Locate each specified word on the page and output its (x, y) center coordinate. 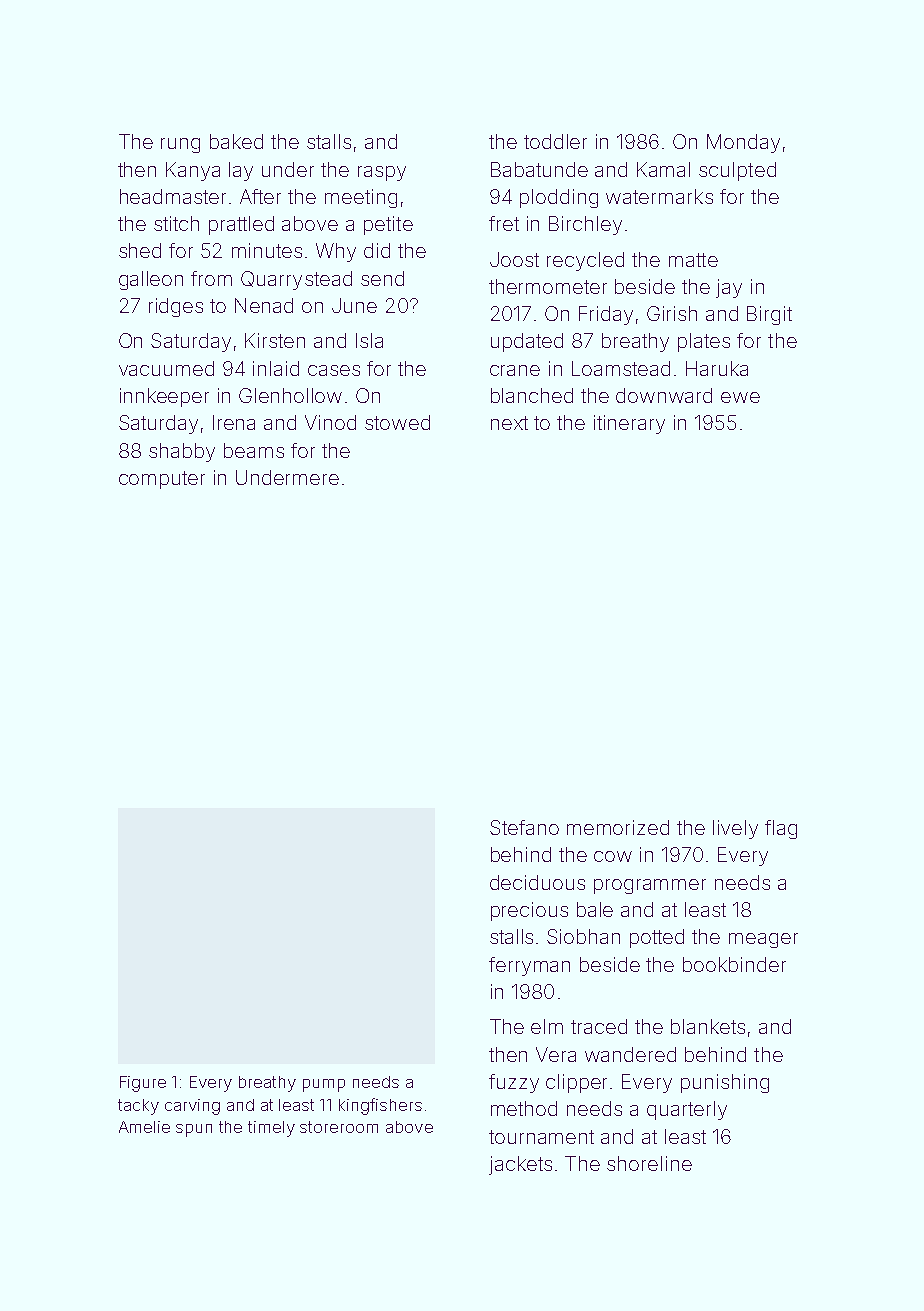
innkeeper (164, 397)
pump (324, 1085)
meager (763, 940)
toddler (555, 141)
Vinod (330, 422)
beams (254, 450)
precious (529, 911)
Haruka (717, 368)
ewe (740, 397)
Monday (743, 143)
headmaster (173, 196)
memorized (618, 827)
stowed (397, 422)
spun (194, 1130)
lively (735, 829)
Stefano (524, 827)
